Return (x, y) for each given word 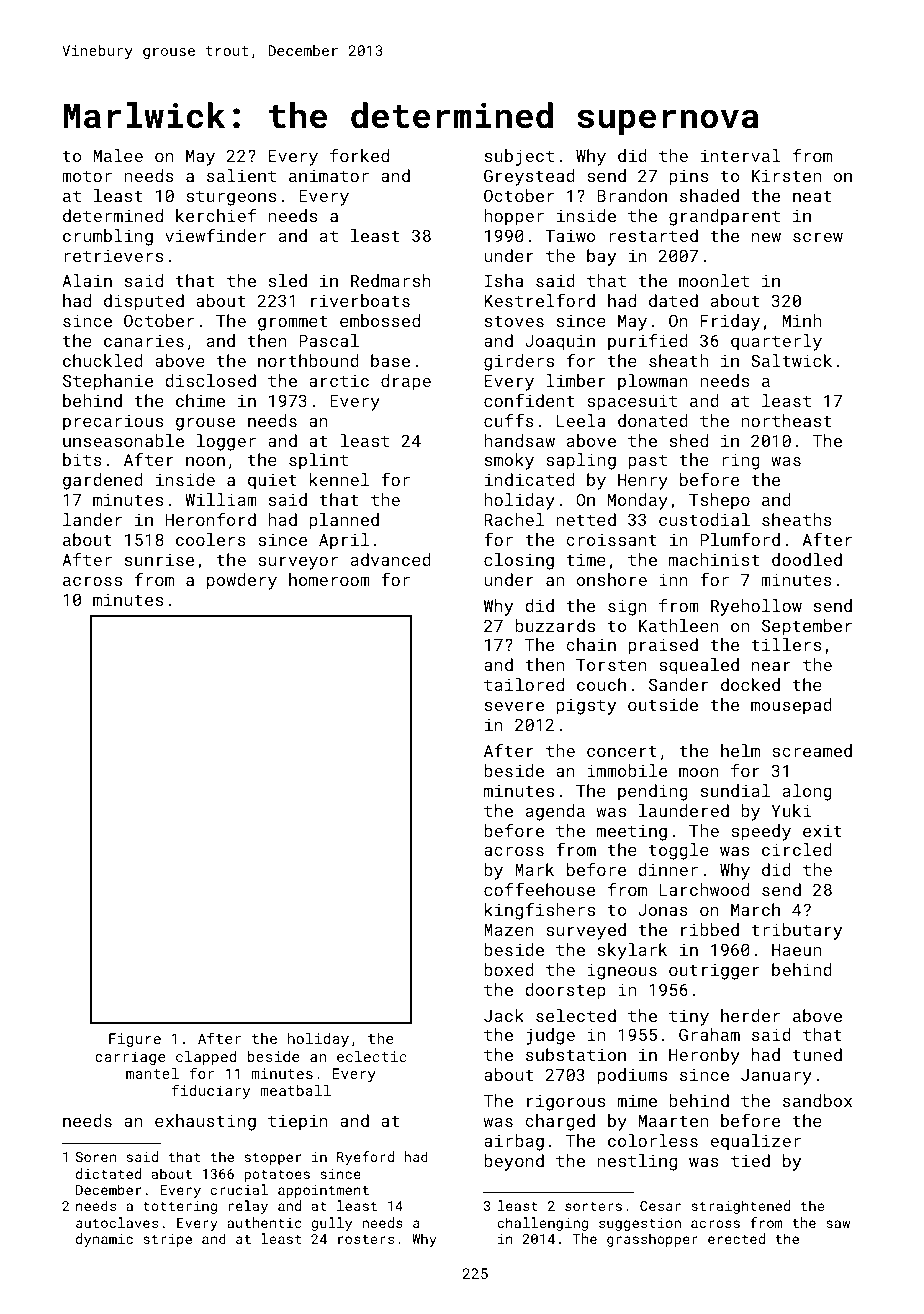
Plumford (740, 539)
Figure (135, 1040)
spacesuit (632, 402)
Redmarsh (391, 280)
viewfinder (215, 235)
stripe (167, 1240)
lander (92, 519)
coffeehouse (539, 889)
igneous (622, 971)
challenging (543, 1224)
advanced (391, 559)
